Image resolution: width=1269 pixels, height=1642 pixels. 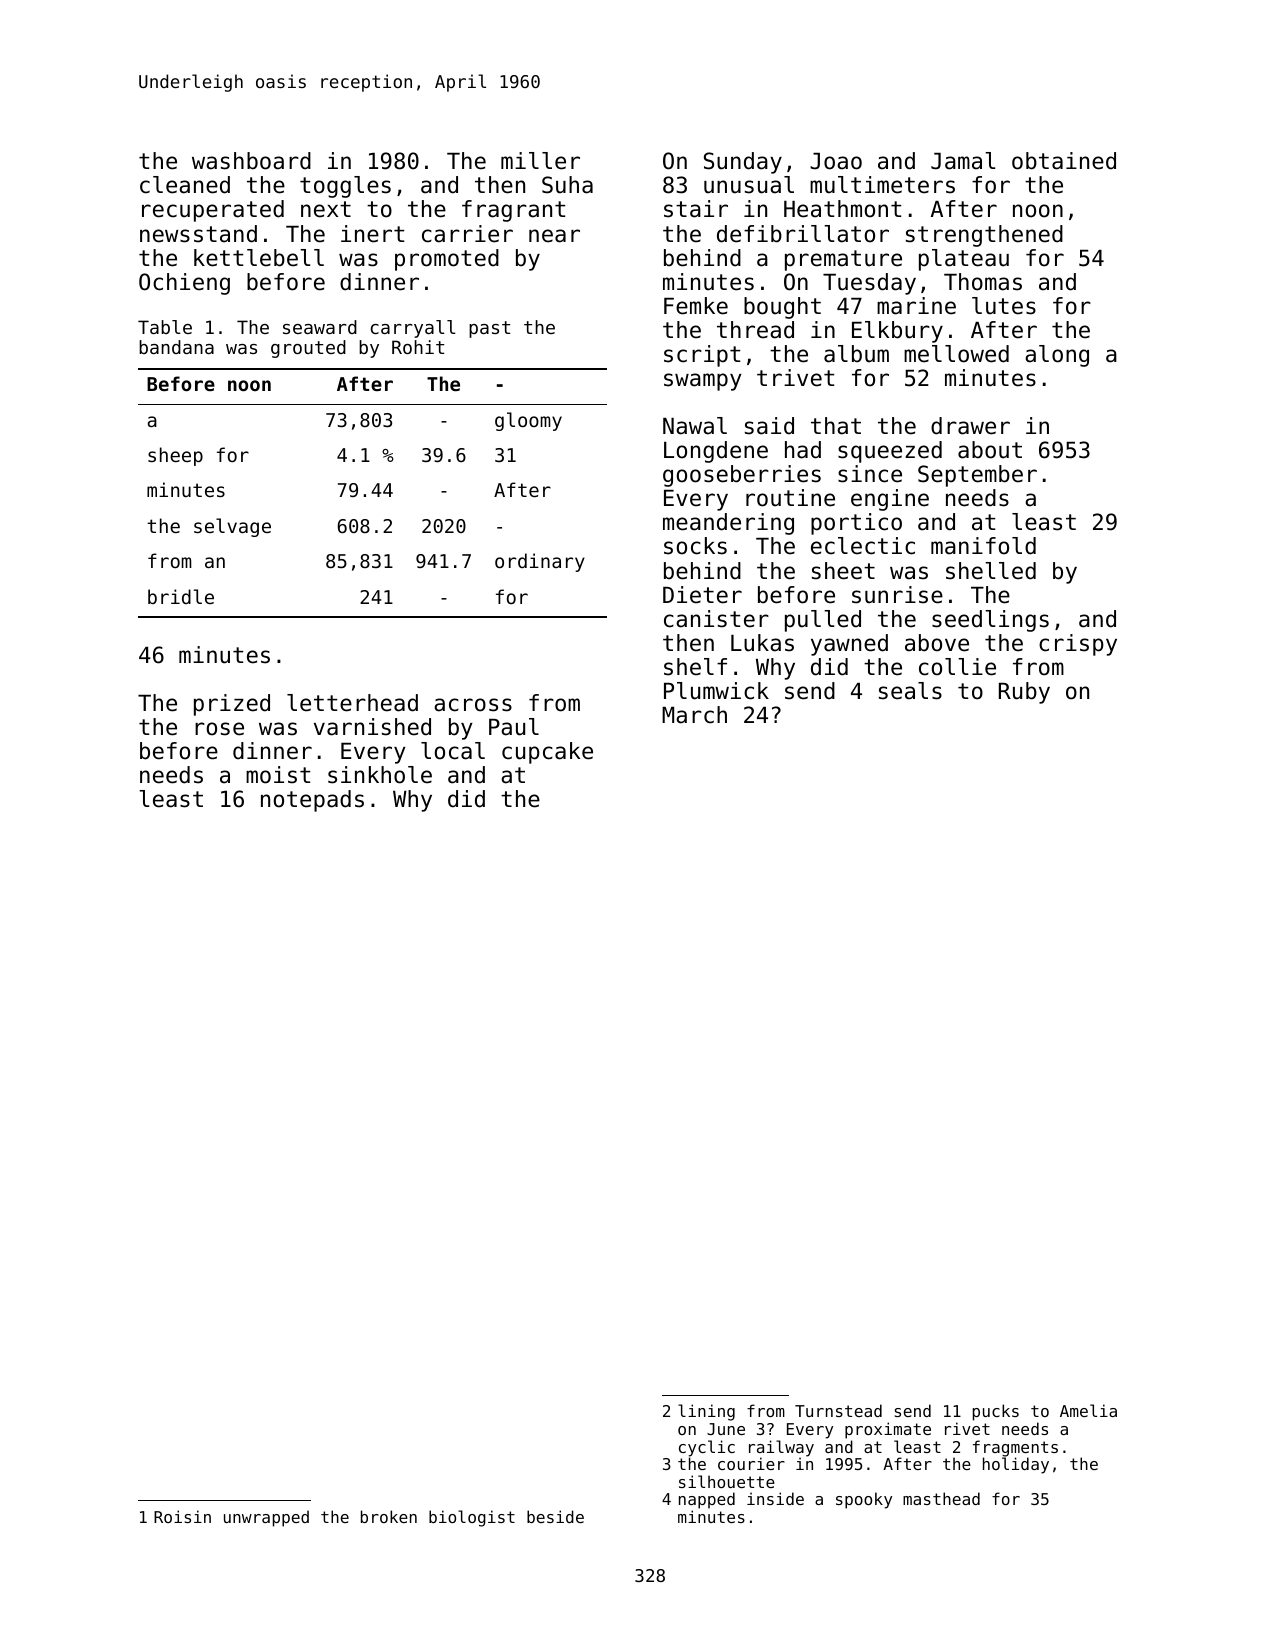 What do you see at coordinates (1024, 693) in the image?
I see `Ruby` at bounding box center [1024, 693].
